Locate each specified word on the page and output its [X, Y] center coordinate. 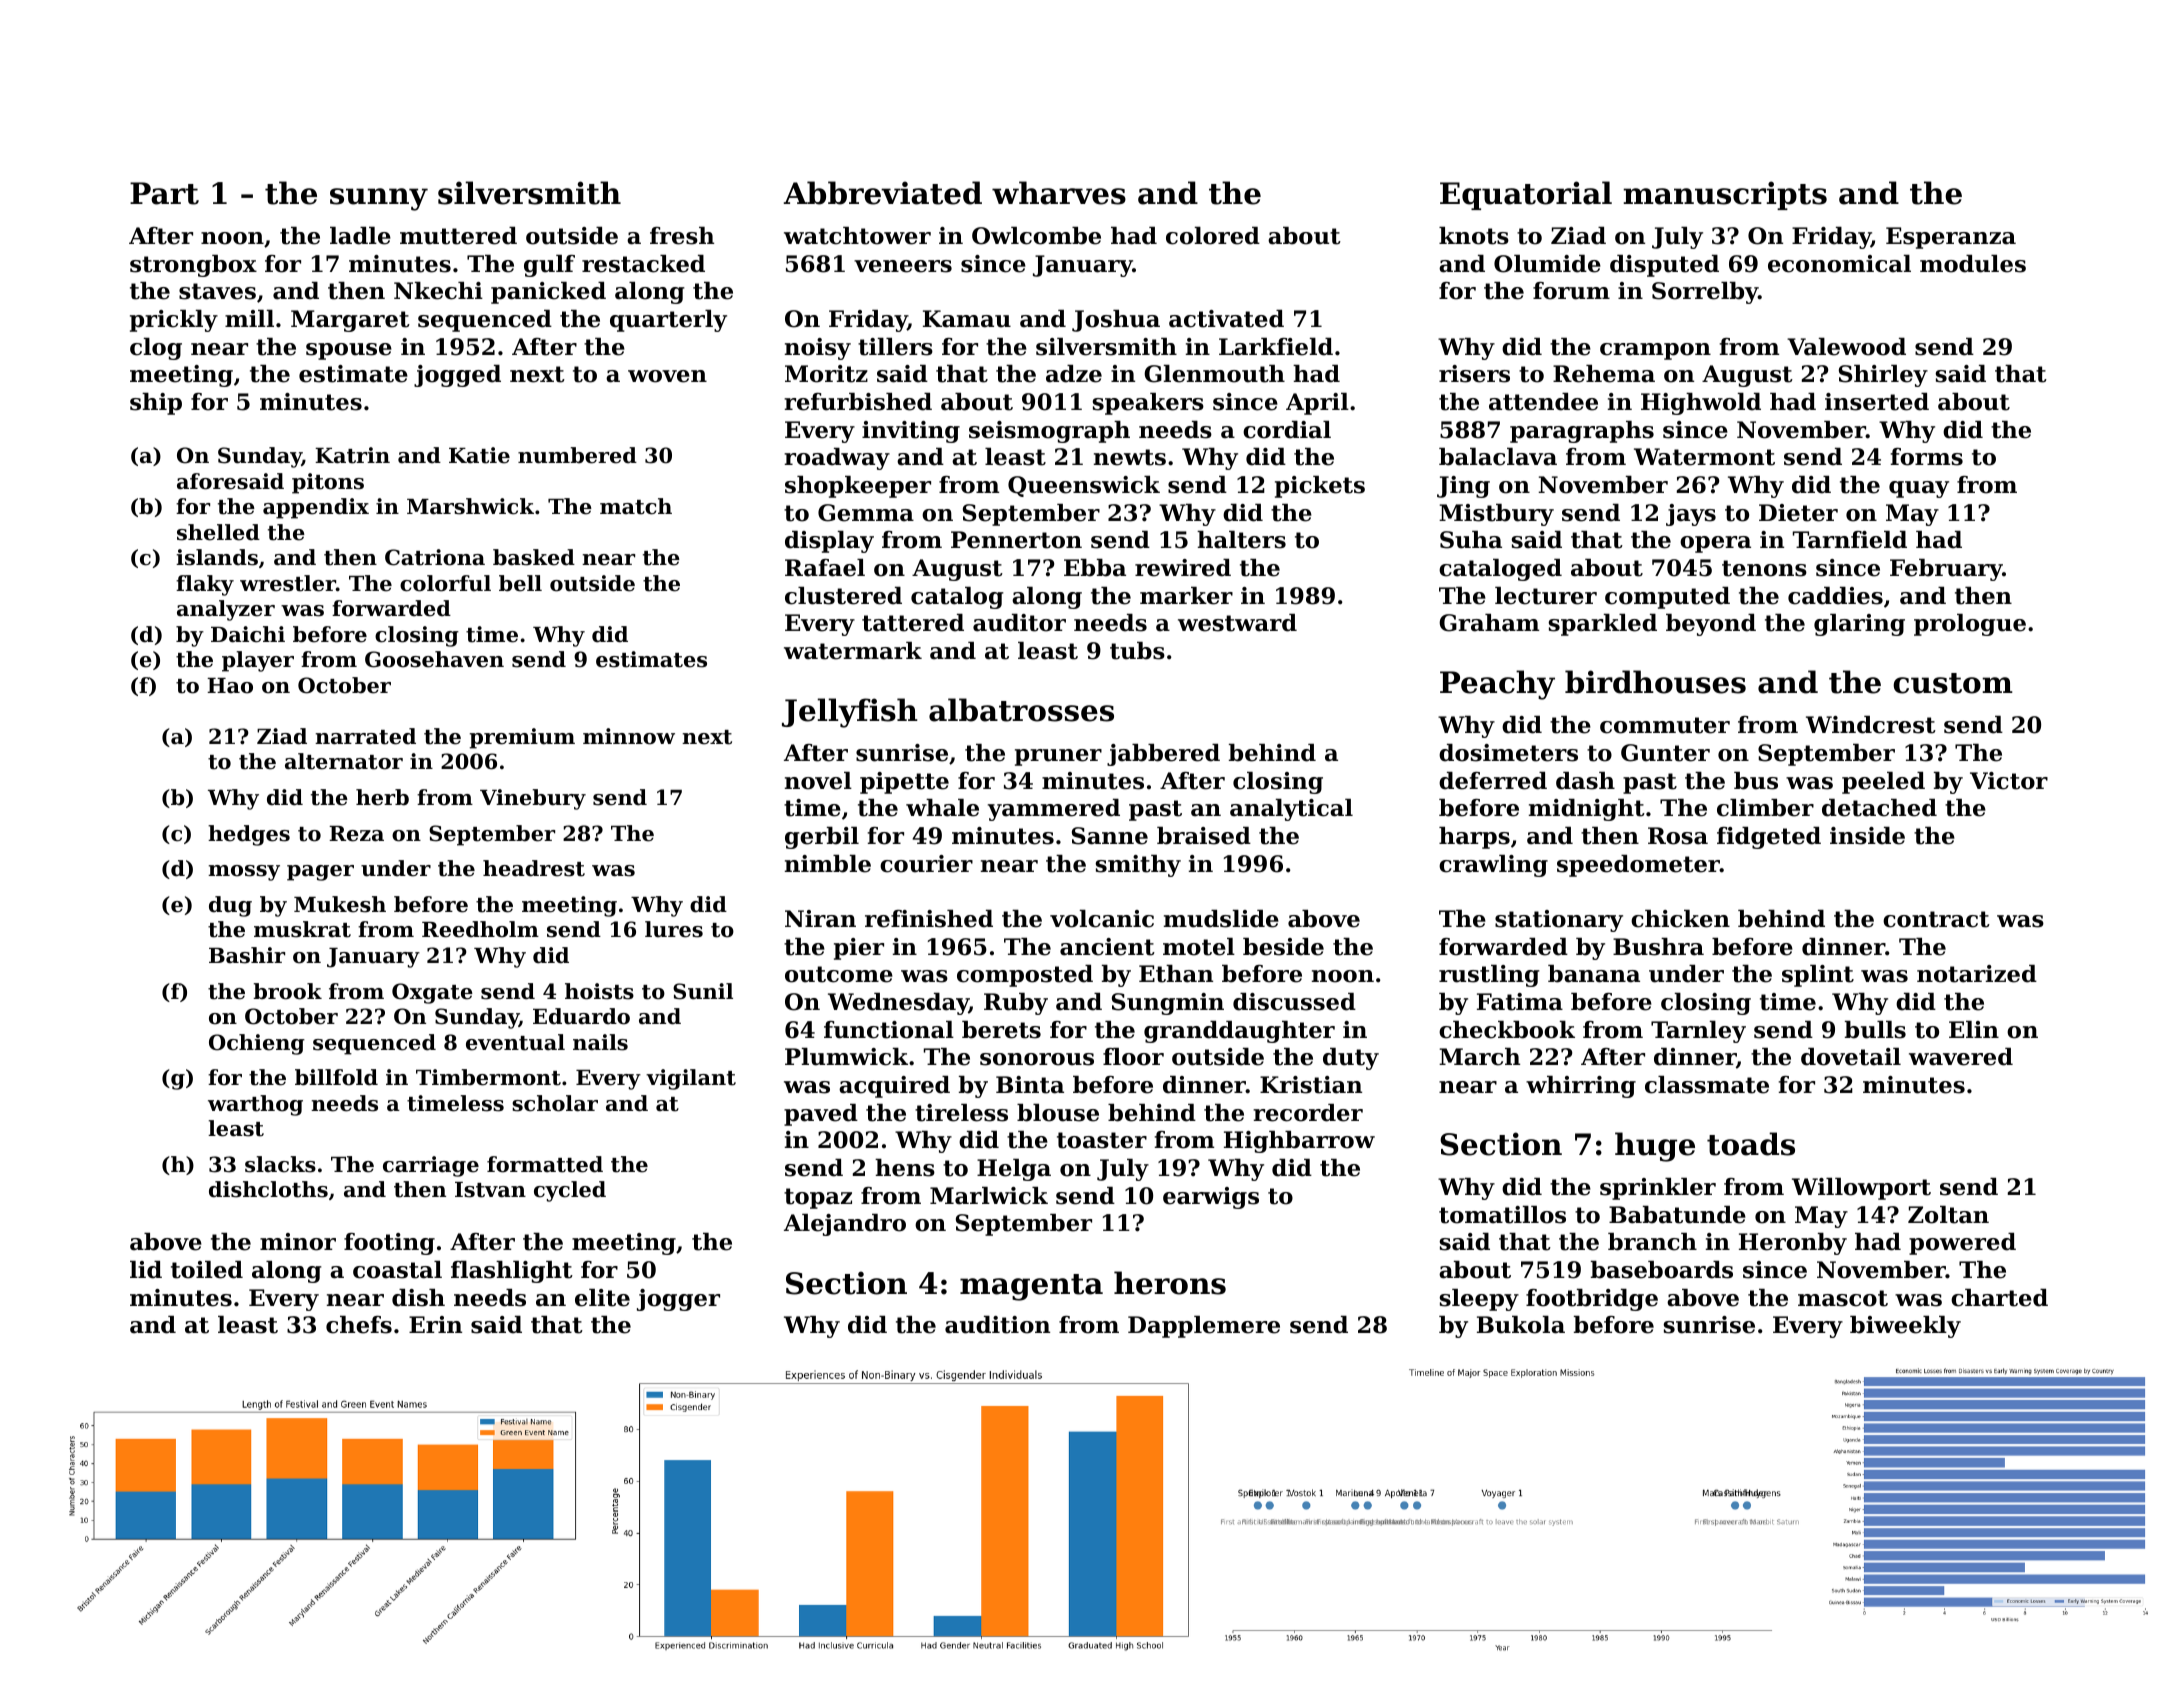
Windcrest [1871, 725]
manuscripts [1725, 195]
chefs [359, 1325]
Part [164, 193]
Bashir [247, 955]
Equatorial [1526, 195]
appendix [316, 508]
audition [997, 1325]
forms [1927, 457]
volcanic [1102, 919]
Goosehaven [434, 659]
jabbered [1163, 755]
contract [1936, 919]
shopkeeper [858, 487]
